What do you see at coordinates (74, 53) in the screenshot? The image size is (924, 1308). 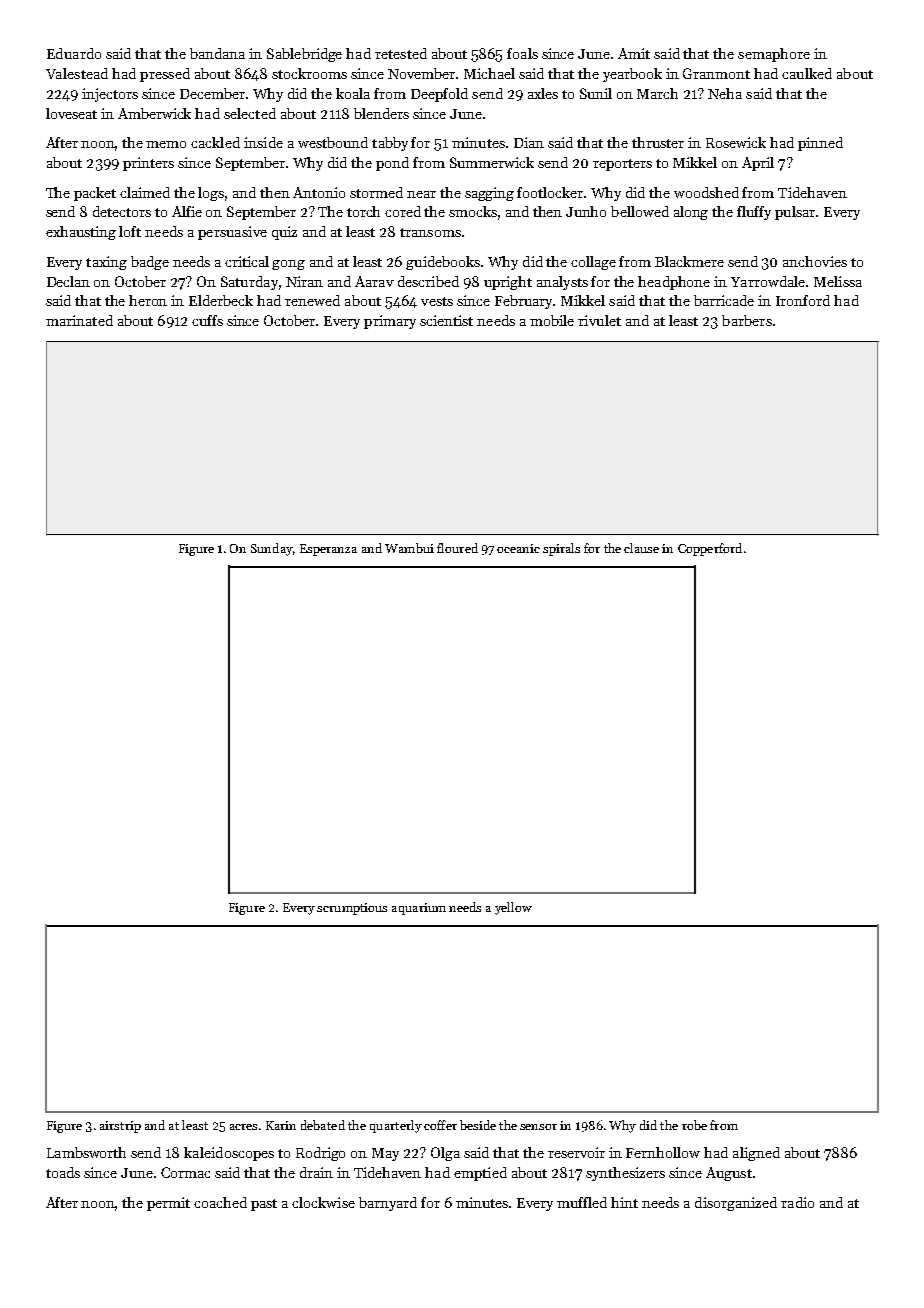 I see `Eduardo` at bounding box center [74, 53].
